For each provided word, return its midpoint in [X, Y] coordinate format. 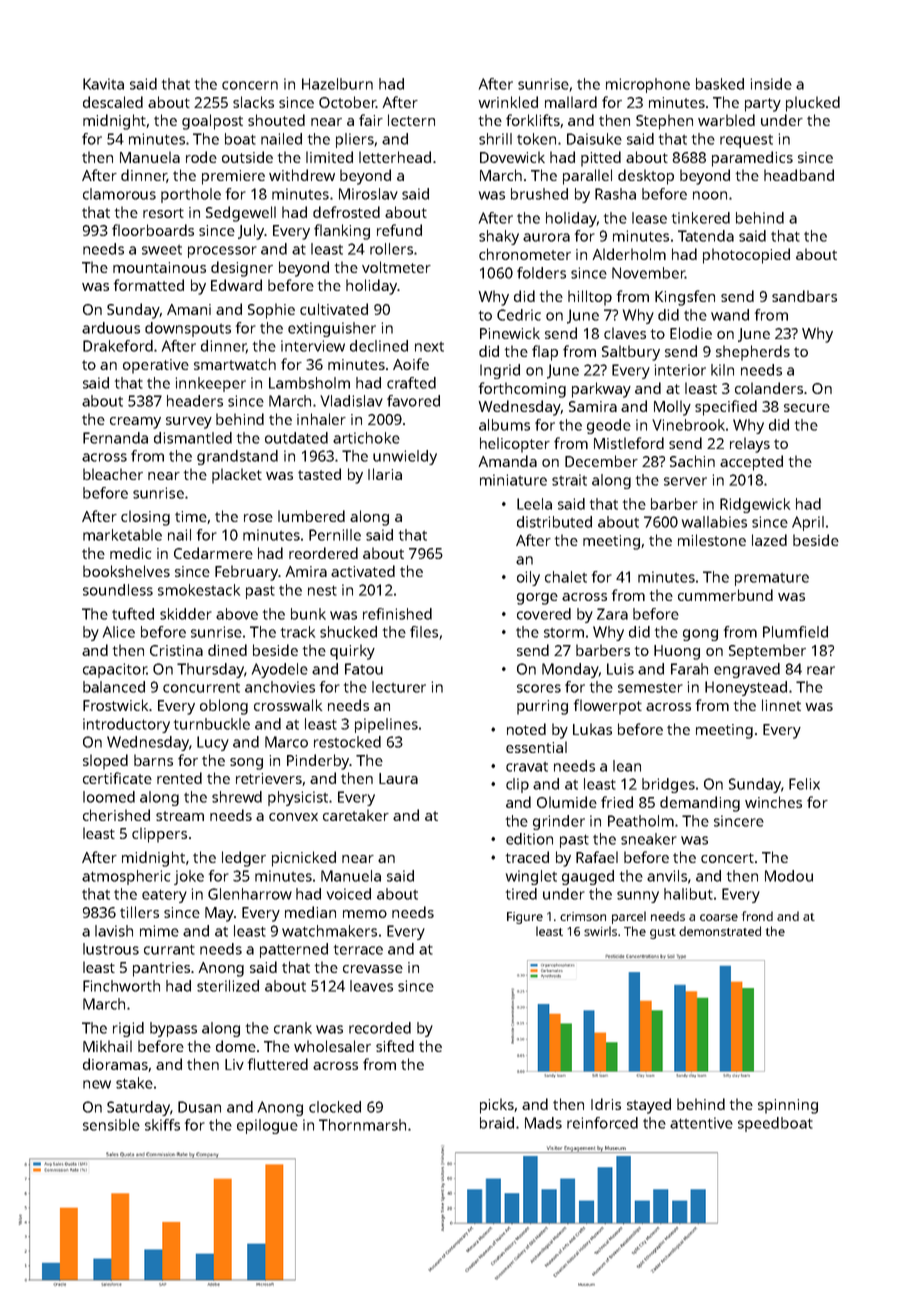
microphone [648, 85]
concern [250, 85]
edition [529, 839]
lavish [114, 931]
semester [650, 687]
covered [544, 614]
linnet [781, 705]
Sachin [692, 461]
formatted [149, 285]
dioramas [116, 1065]
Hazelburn [337, 84]
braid [497, 1123]
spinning [788, 1106]
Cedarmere [213, 553]
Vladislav [351, 401]
